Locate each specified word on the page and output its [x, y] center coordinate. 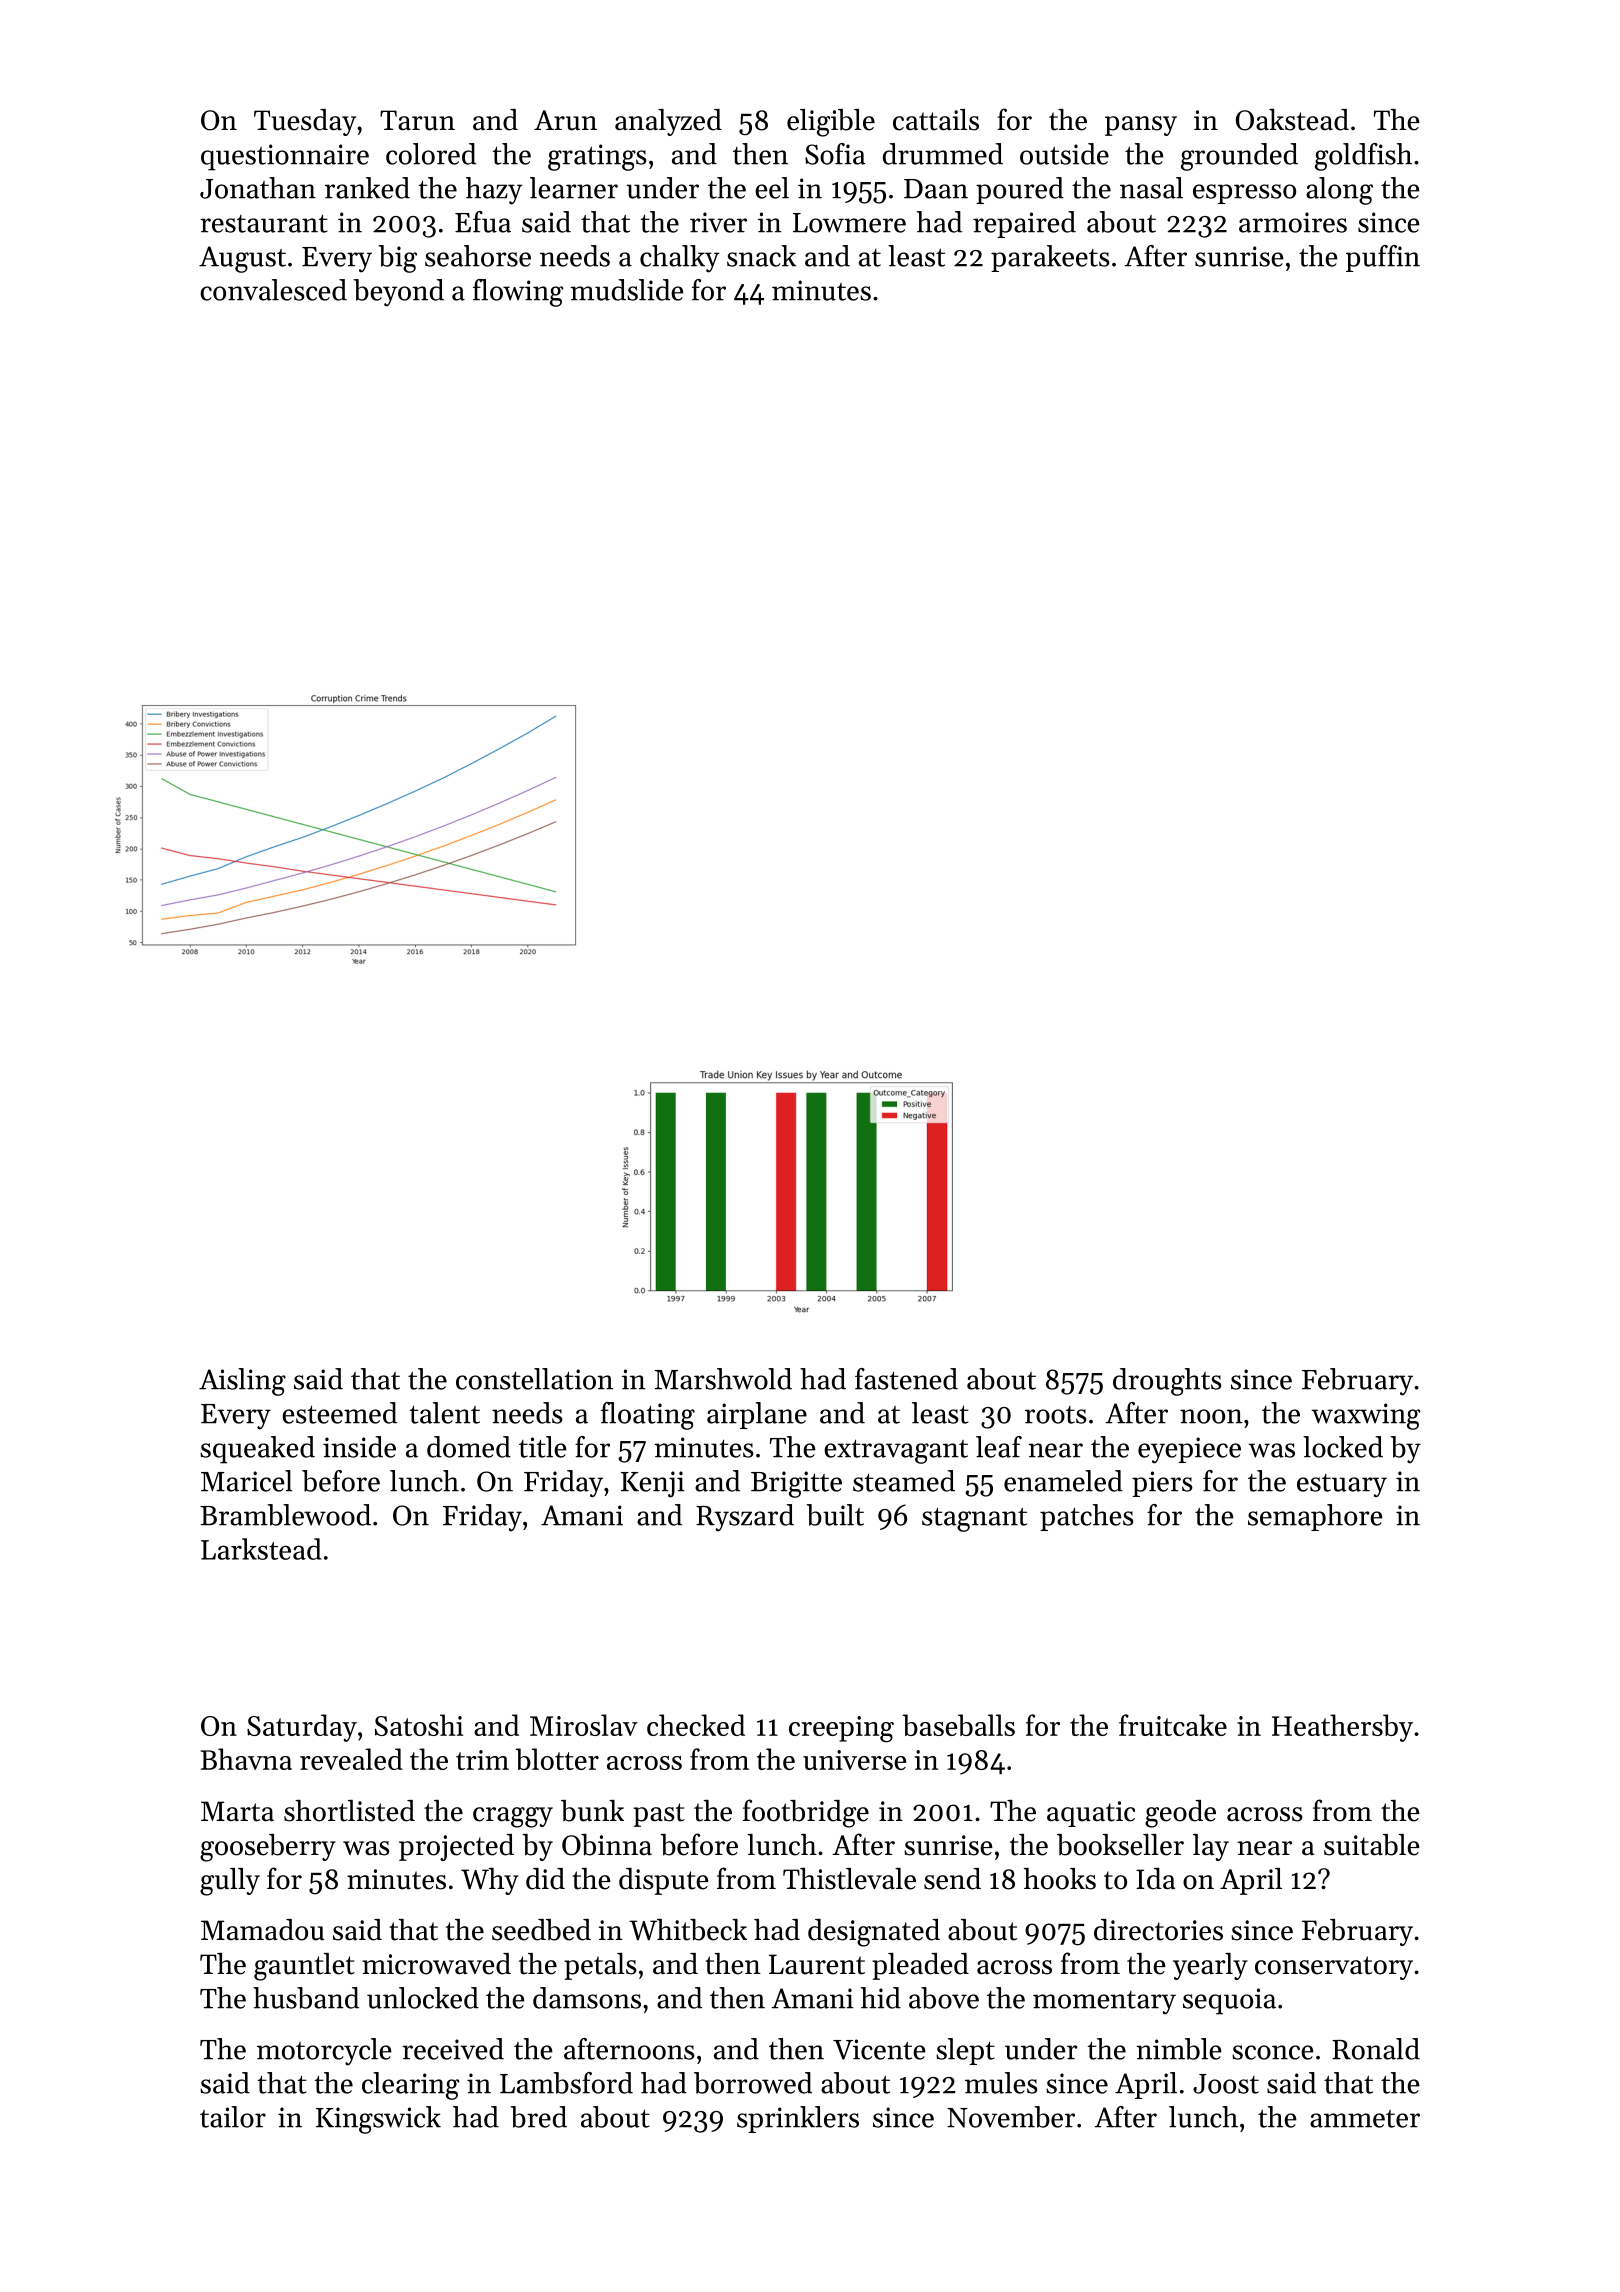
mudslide [627, 290]
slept [965, 2051]
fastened [906, 1379]
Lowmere [849, 223]
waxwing [1365, 1416]
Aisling [242, 1382]
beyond [398, 293]
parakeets [1050, 258]
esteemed [339, 1413]
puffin [1383, 258]
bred [538, 2117]
